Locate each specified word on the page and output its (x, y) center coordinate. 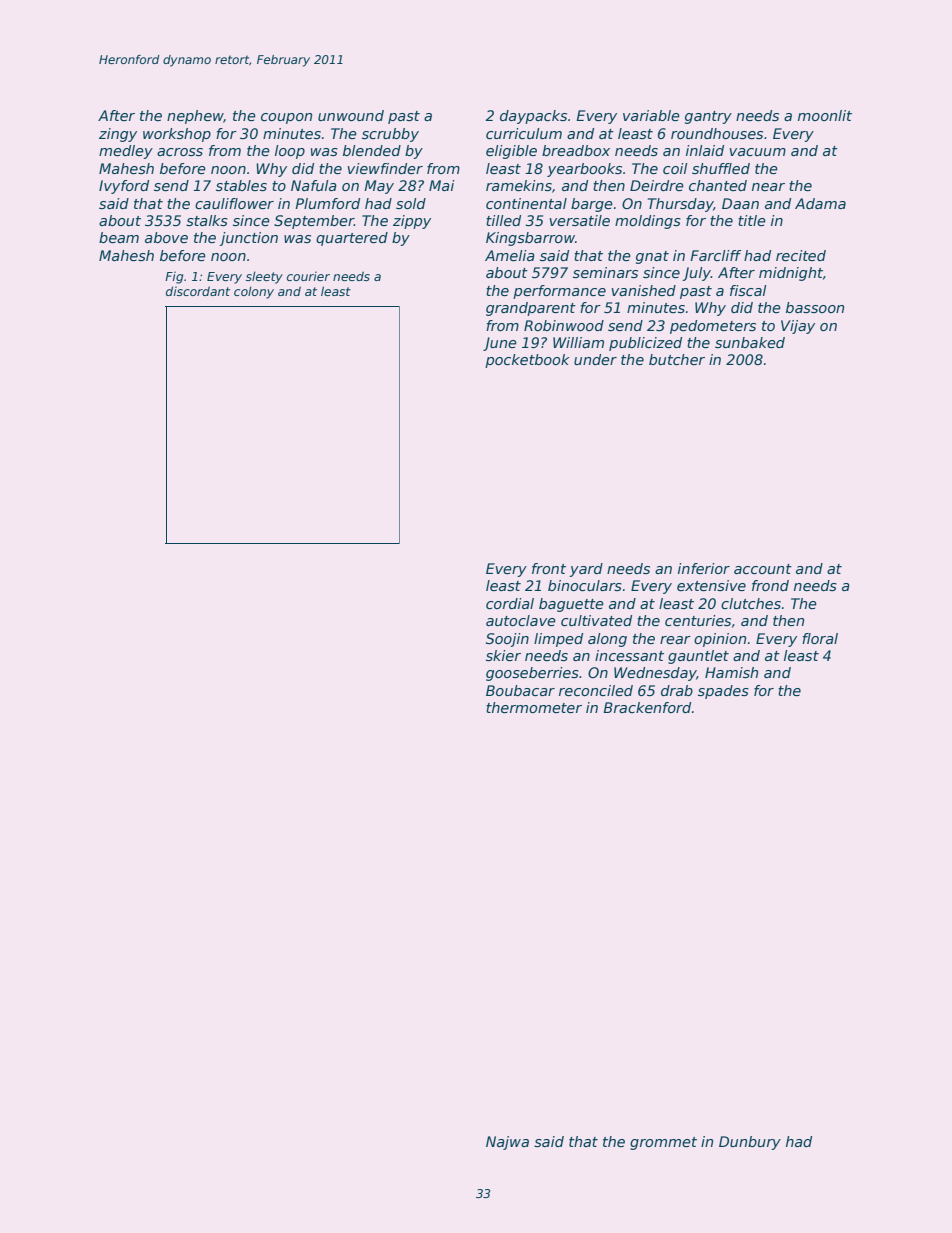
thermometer (534, 707)
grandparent (531, 309)
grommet (663, 1143)
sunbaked (750, 342)
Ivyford (124, 187)
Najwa (507, 1143)
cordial (510, 603)
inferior (704, 568)
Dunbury (750, 1143)
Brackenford (647, 707)
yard (586, 570)
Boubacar (520, 690)
